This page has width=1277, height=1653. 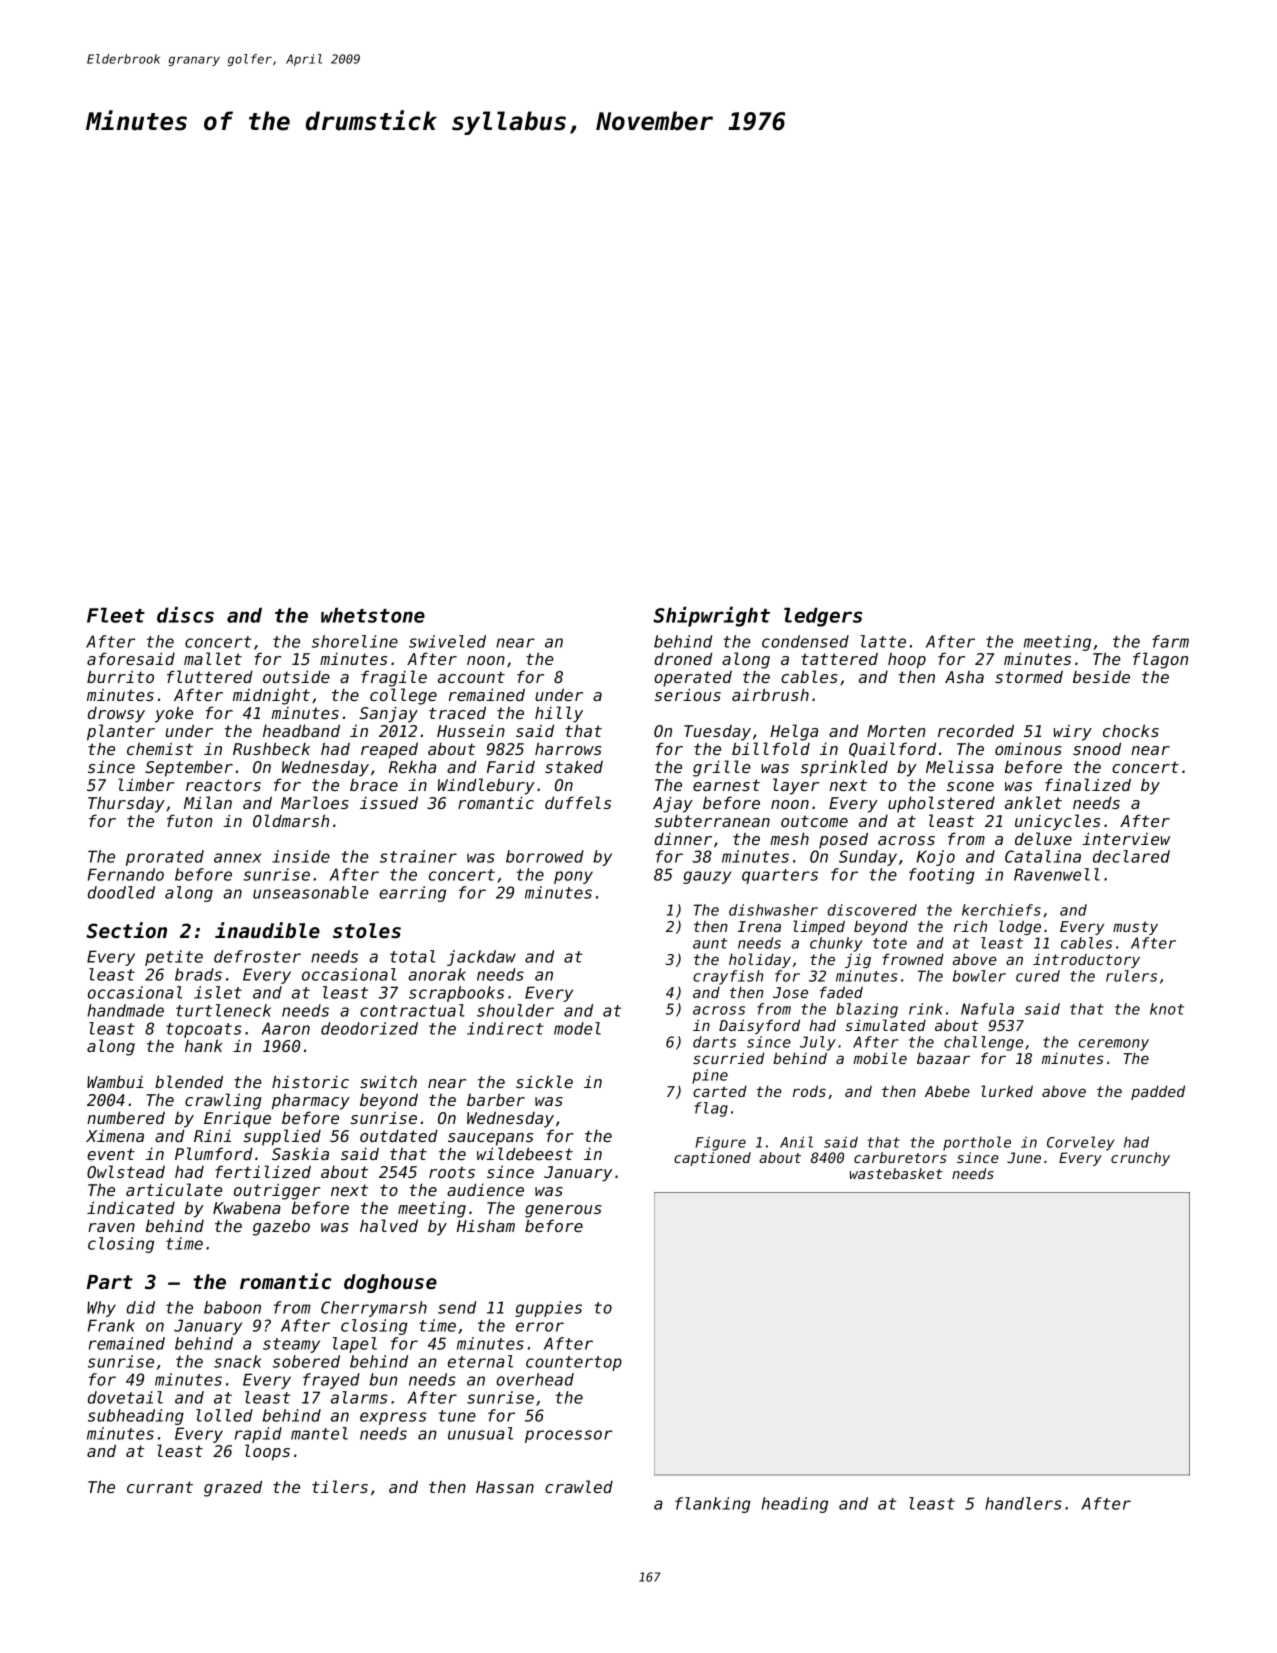 I want to click on limber, so click(x=146, y=784).
